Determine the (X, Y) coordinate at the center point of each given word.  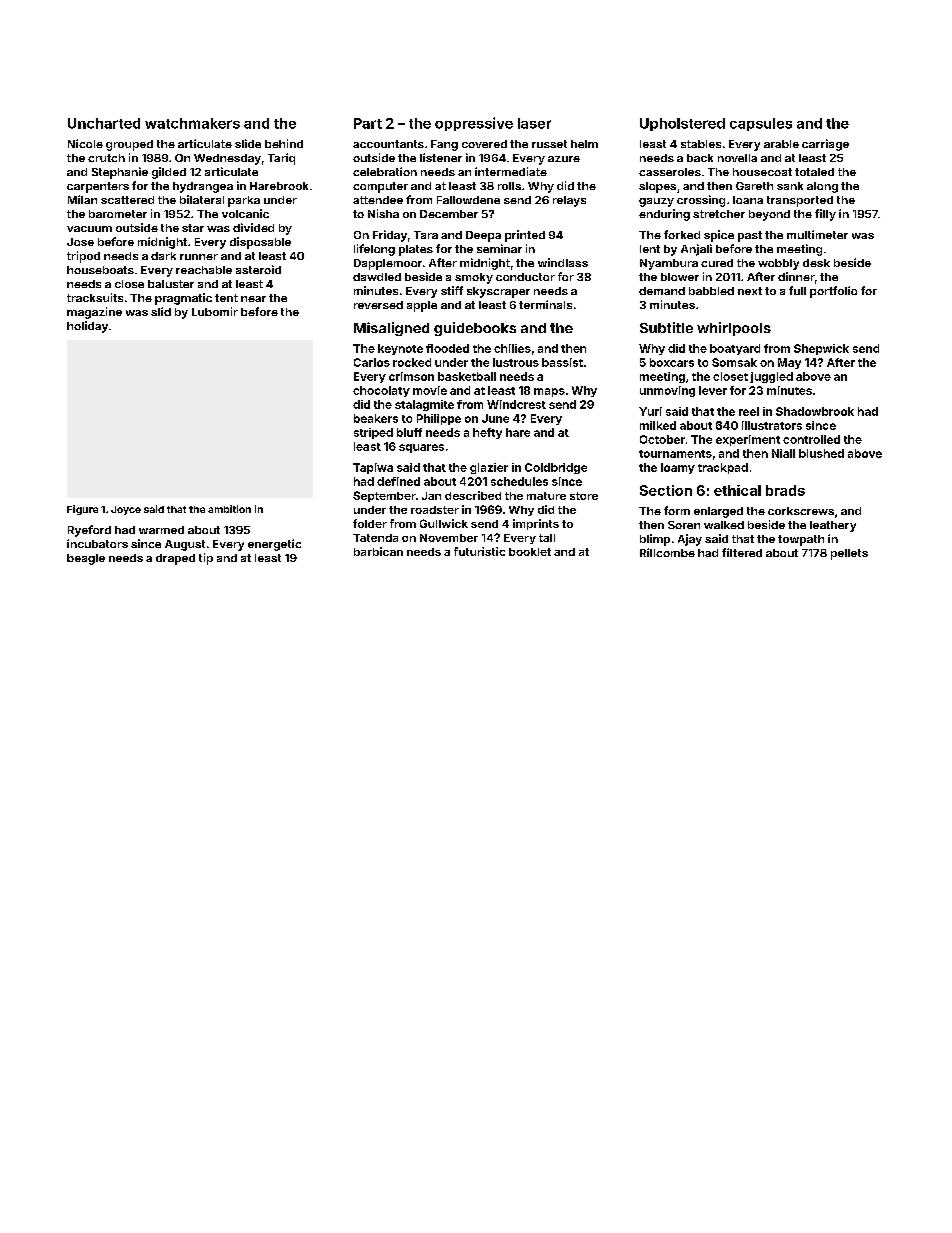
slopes (657, 187)
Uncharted (104, 123)
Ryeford (89, 531)
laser (534, 123)
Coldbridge (556, 468)
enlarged (718, 512)
